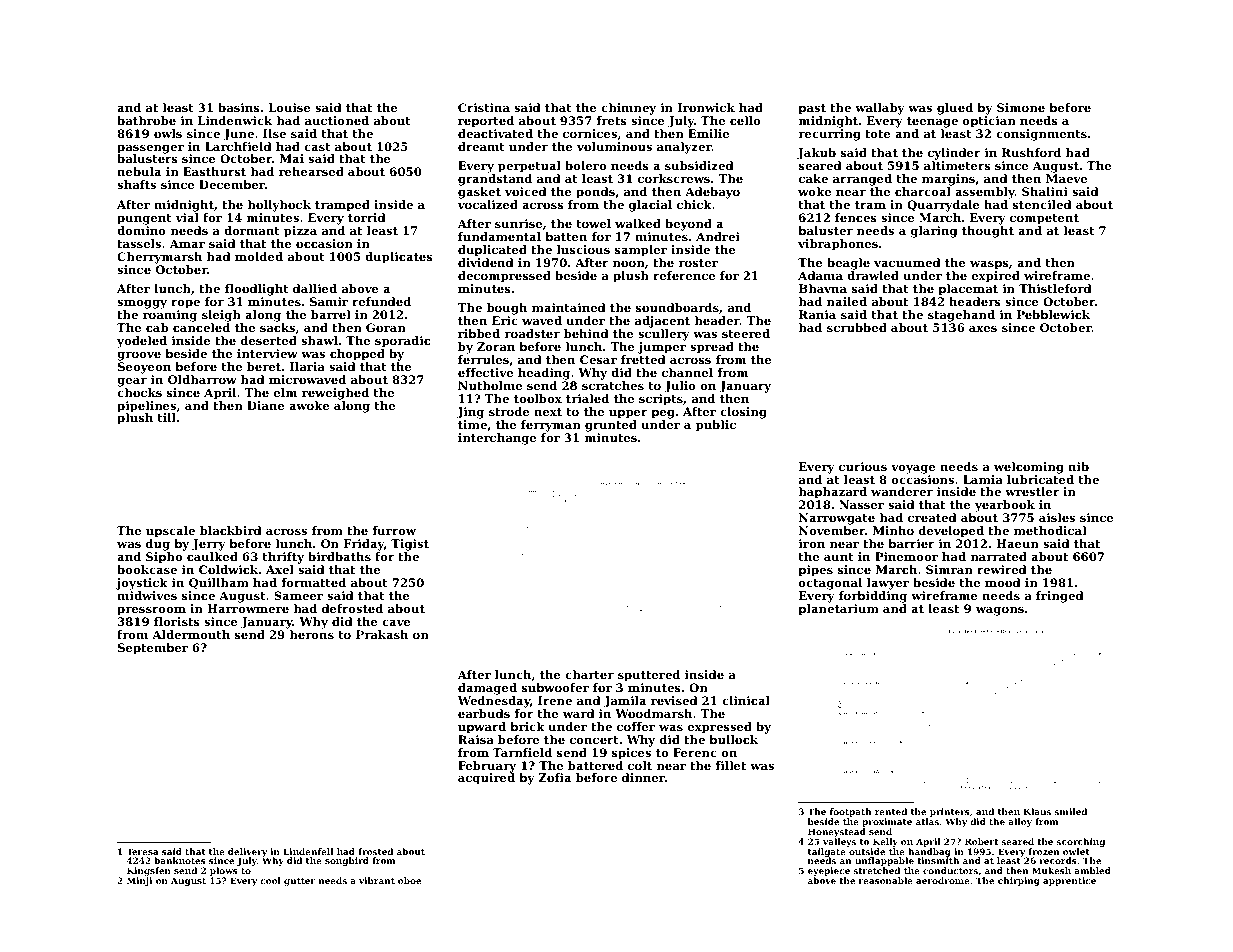 This image has width=1233, height=952. What do you see at coordinates (142, 304) in the image?
I see `smoggy` at bounding box center [142, 304].
